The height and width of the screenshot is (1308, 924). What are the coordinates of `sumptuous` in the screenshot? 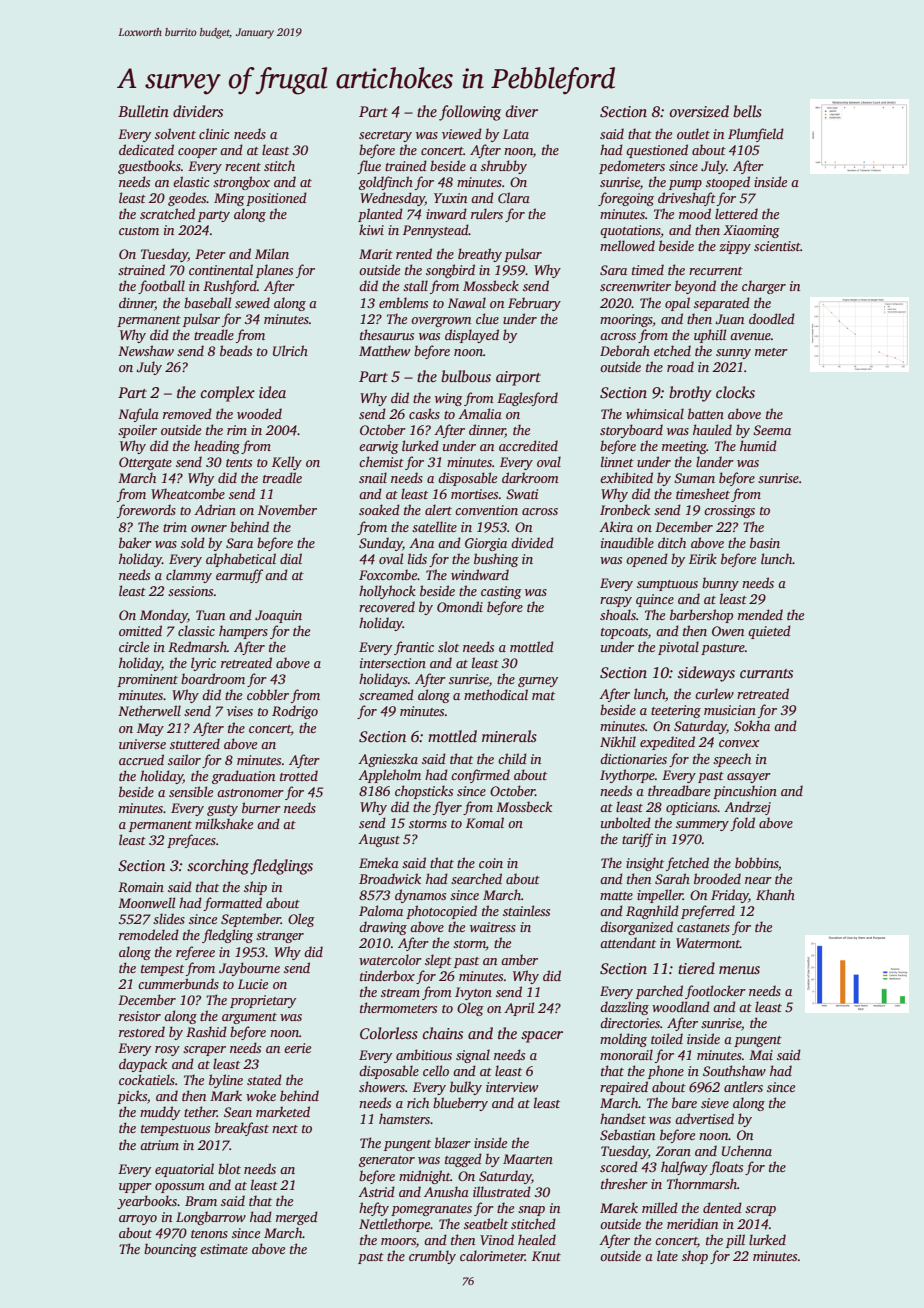 It's located at (667, 585).
